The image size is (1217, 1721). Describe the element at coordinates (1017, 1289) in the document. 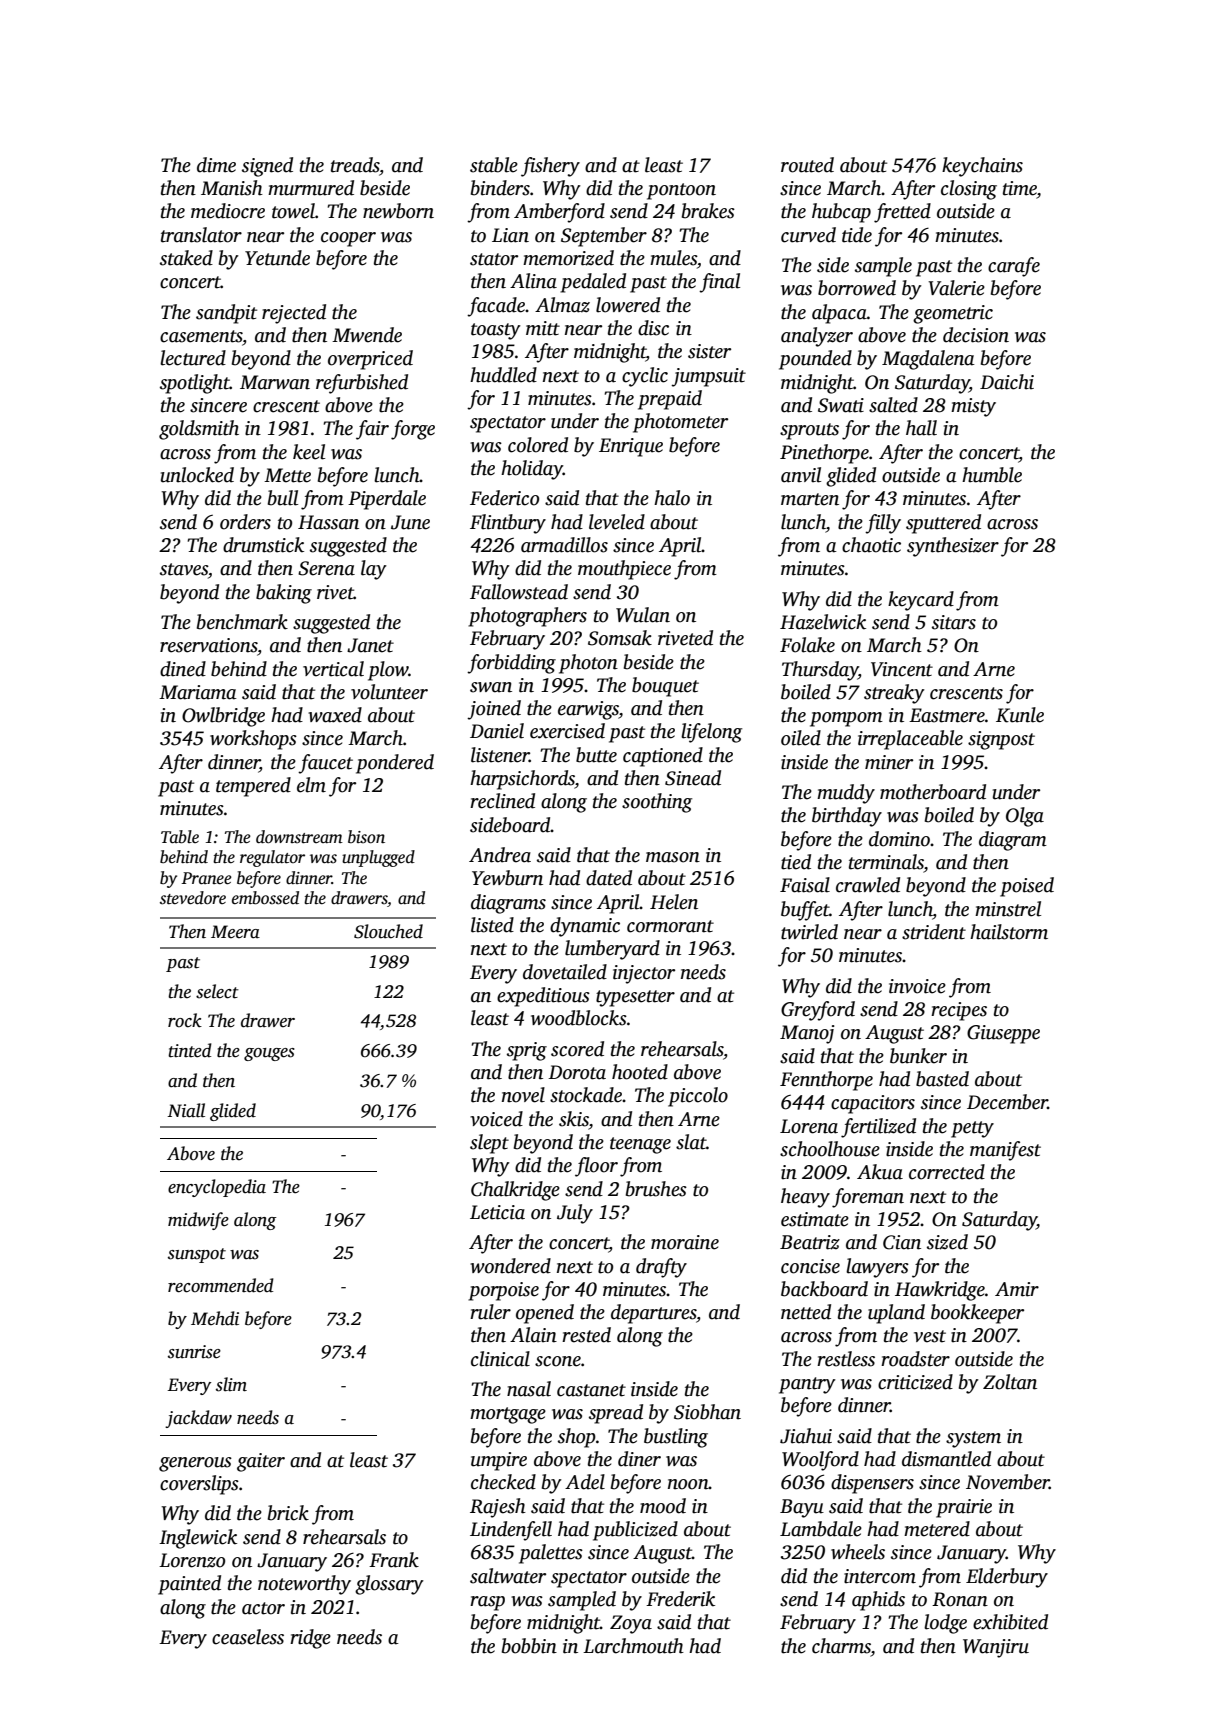

I see `Amir` at that location.
